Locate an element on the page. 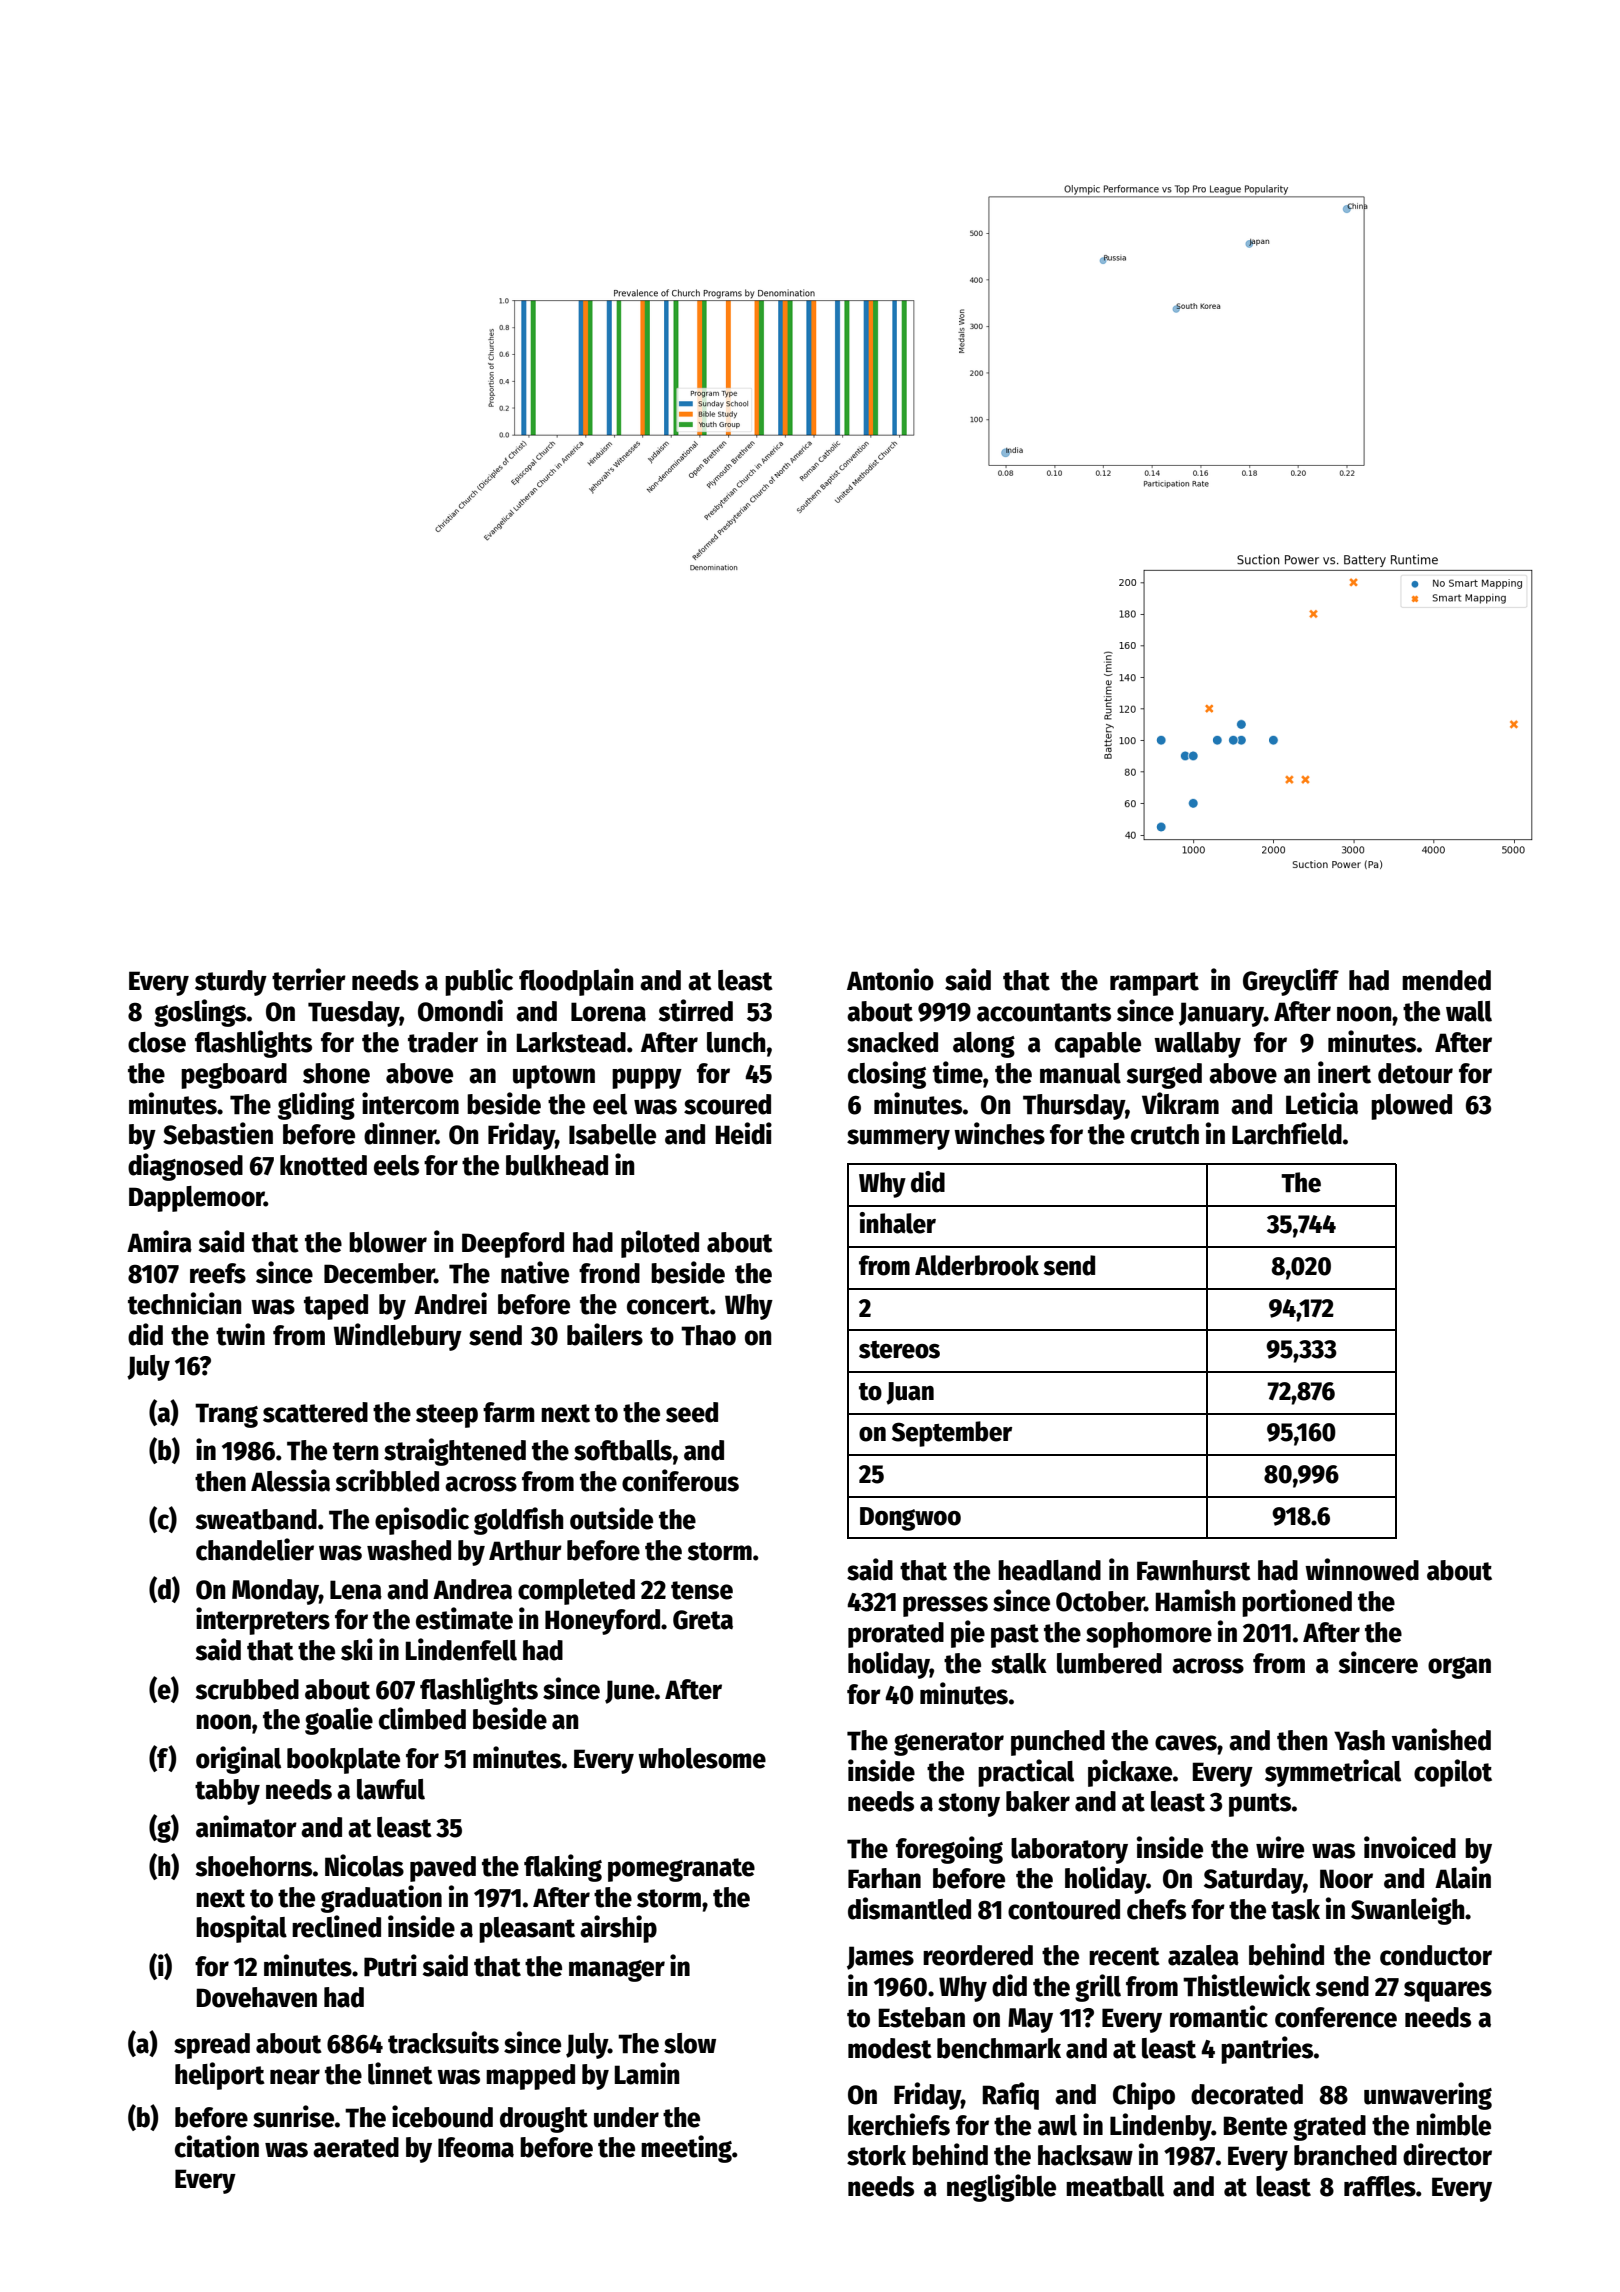  Alderbrook is located at coordinates (977, 1265).
